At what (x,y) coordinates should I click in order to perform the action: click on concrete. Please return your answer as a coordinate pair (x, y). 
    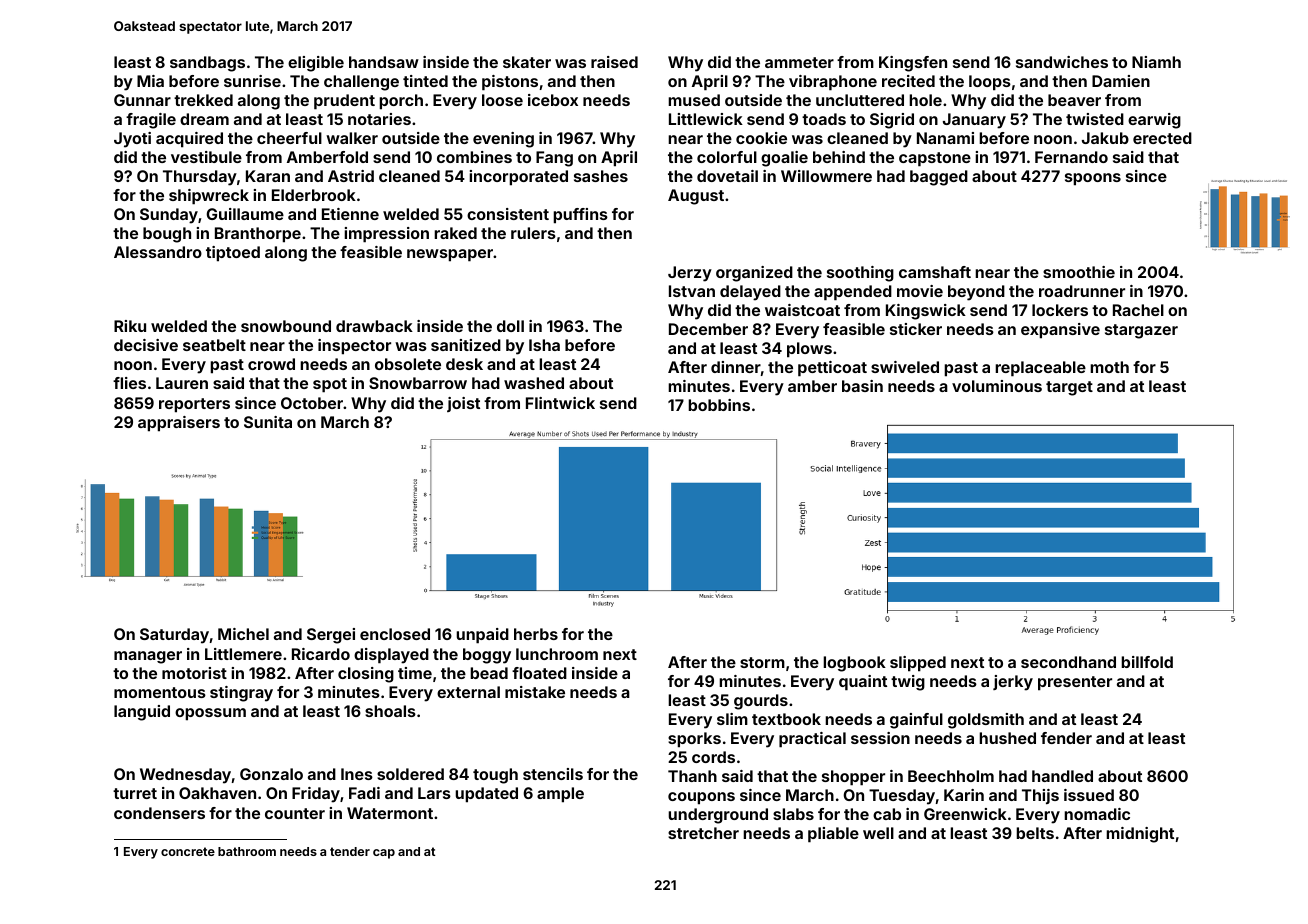
    Looking at the image, I should click on (188, 851).
